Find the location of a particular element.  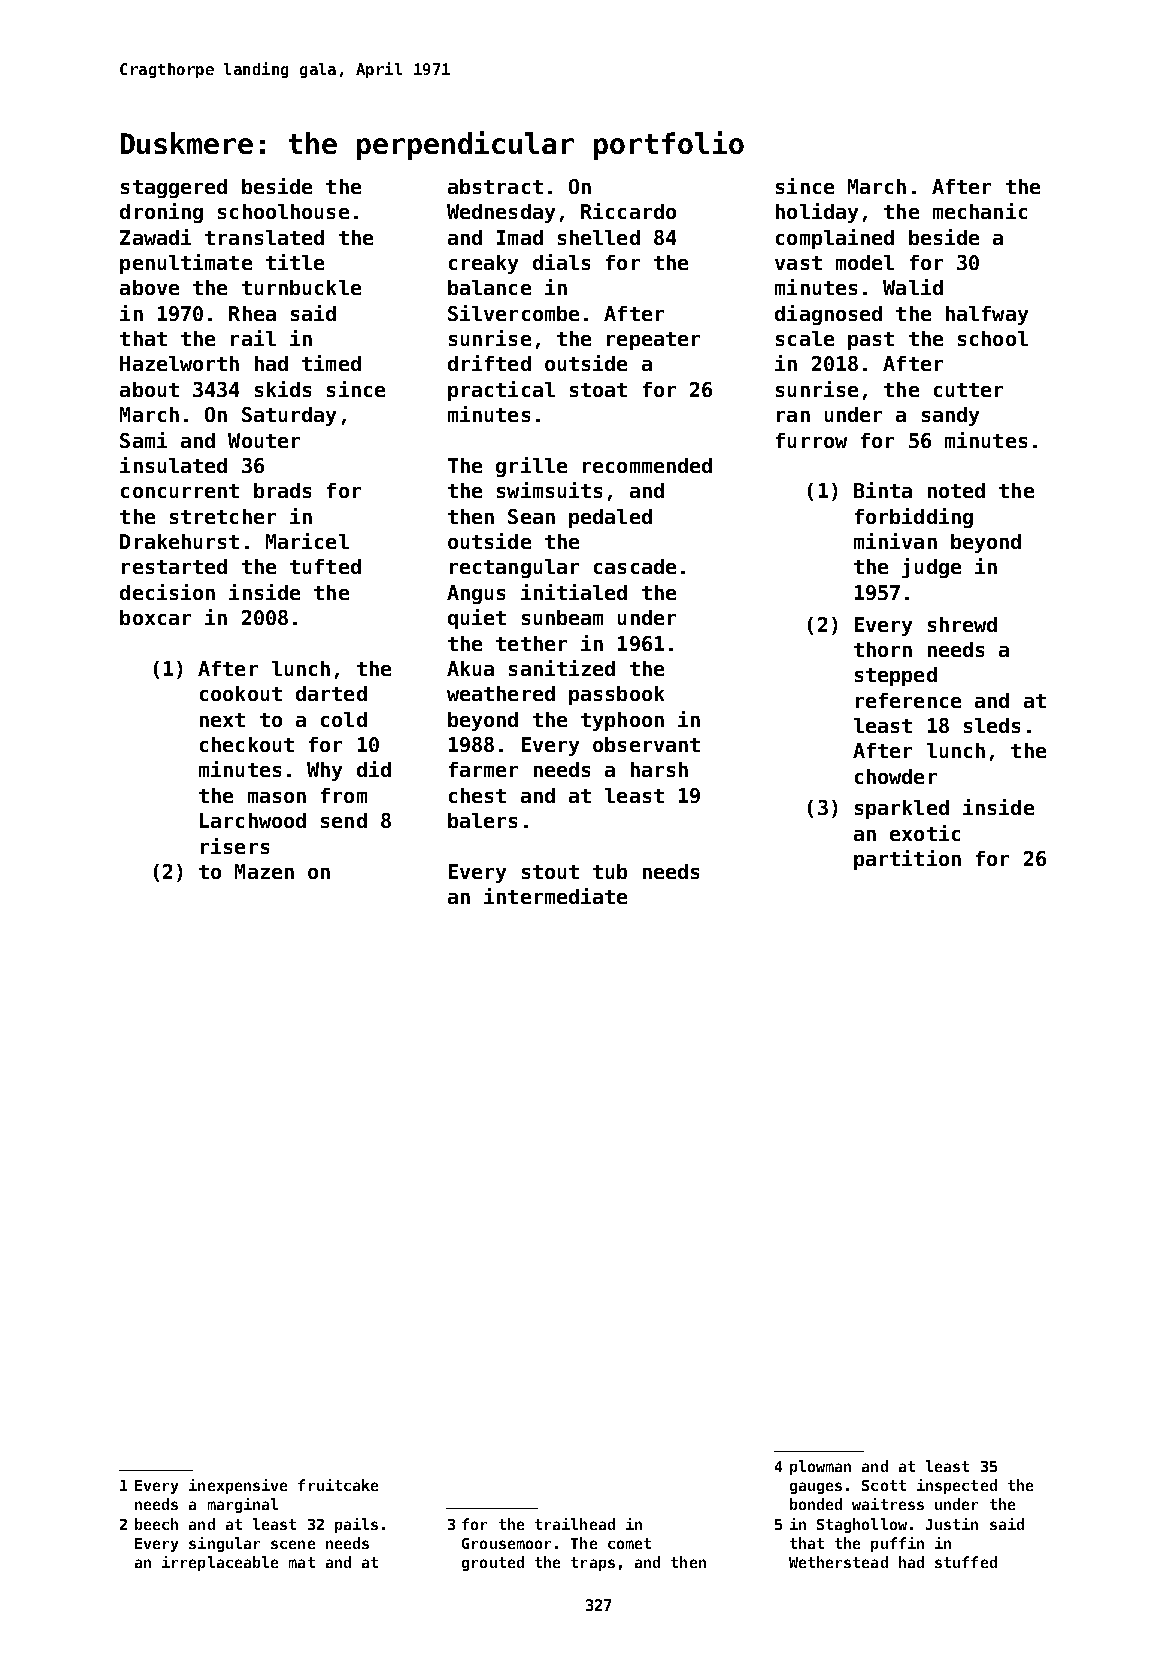

inexpensive is located at coordinates (238, 1486).
